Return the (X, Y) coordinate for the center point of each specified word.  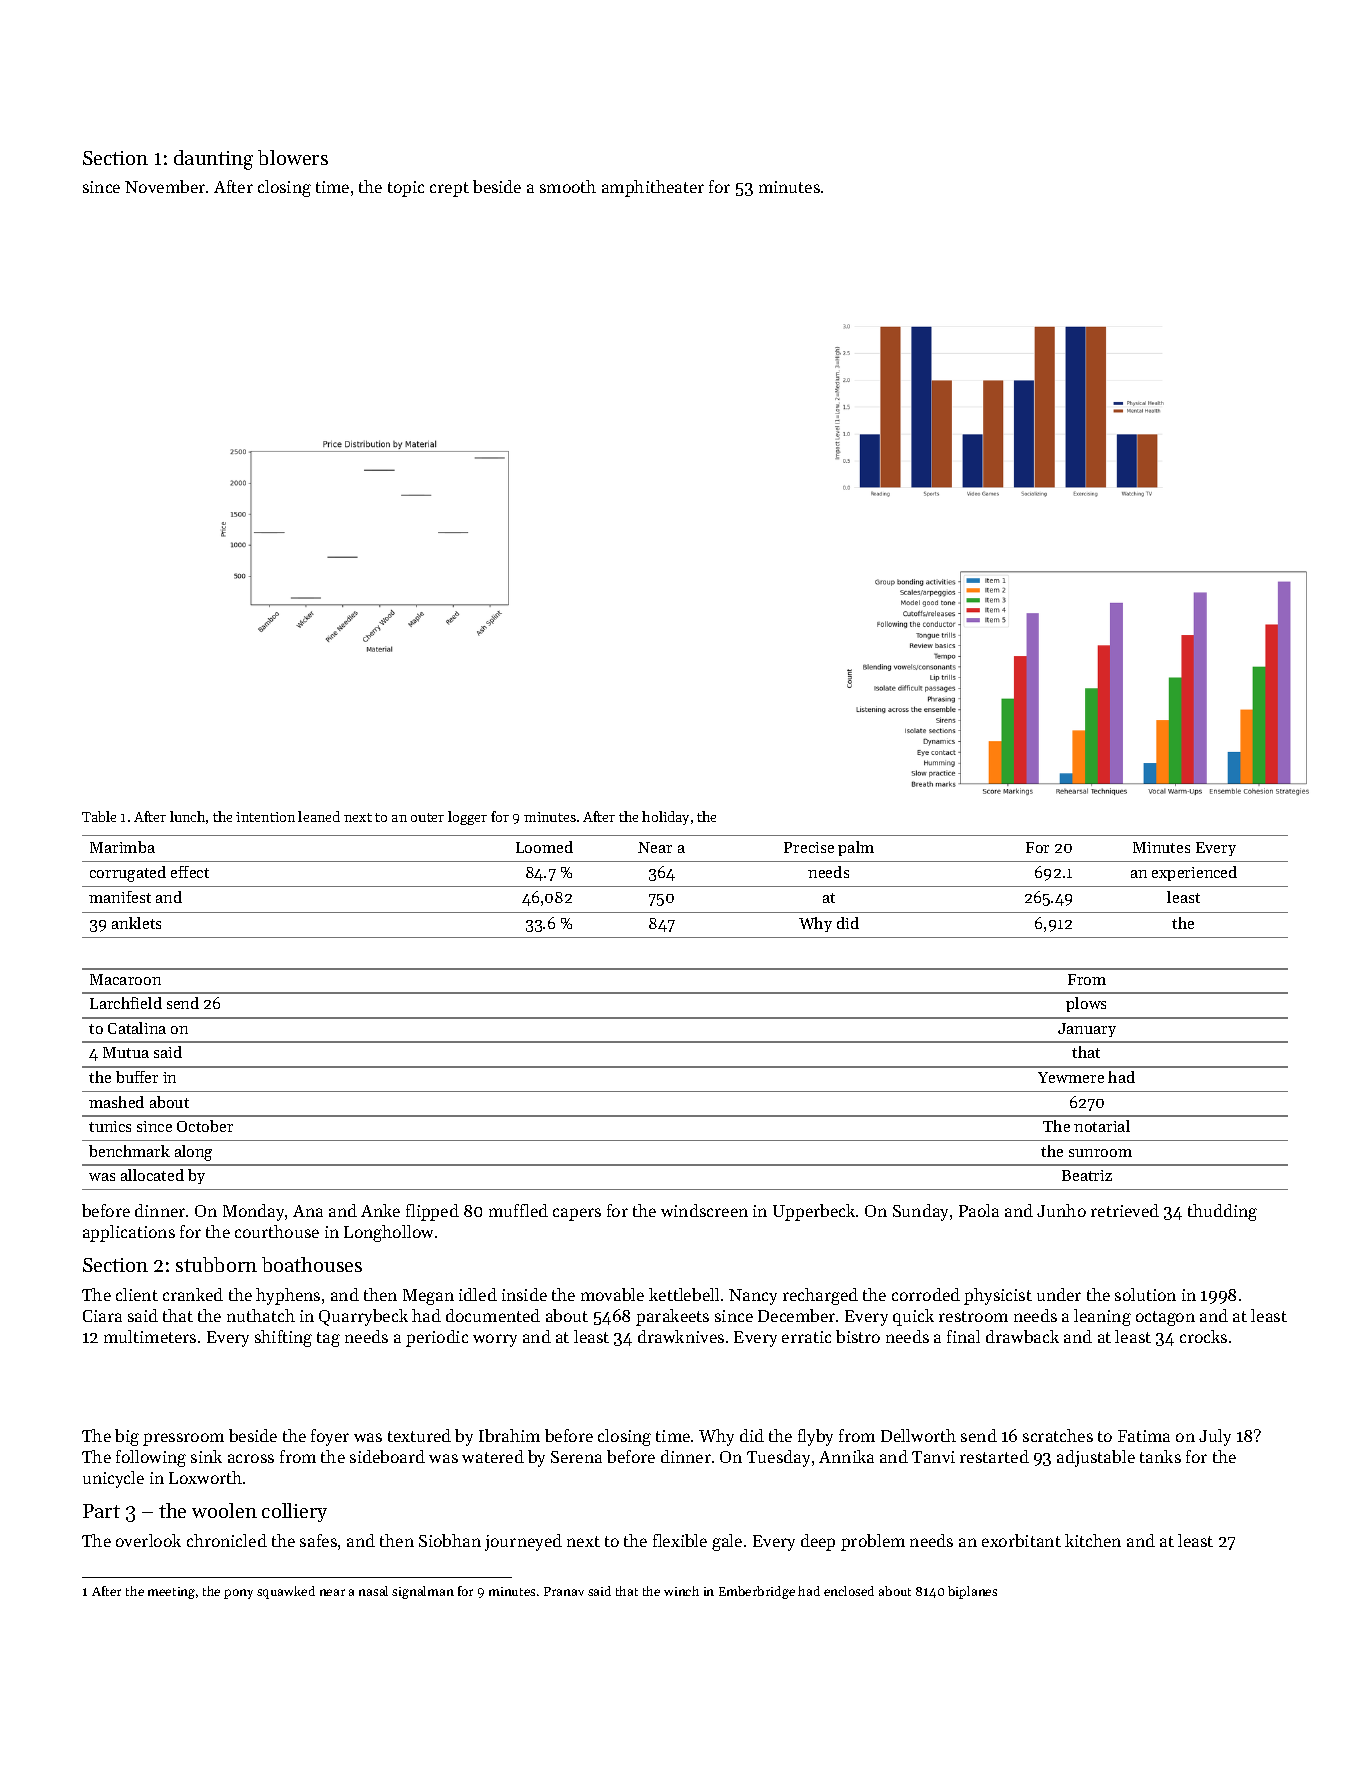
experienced (1194, 873)
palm (856, 848)
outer (427, 817)
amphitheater (653, 188)
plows (1086, 1004)
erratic (806, 1337)
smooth (568, 186)
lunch (187, 816)
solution (1145, 1294)
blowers (293, 157)
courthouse (277, 1231)
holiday (665, 818)
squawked (286, 1592)
